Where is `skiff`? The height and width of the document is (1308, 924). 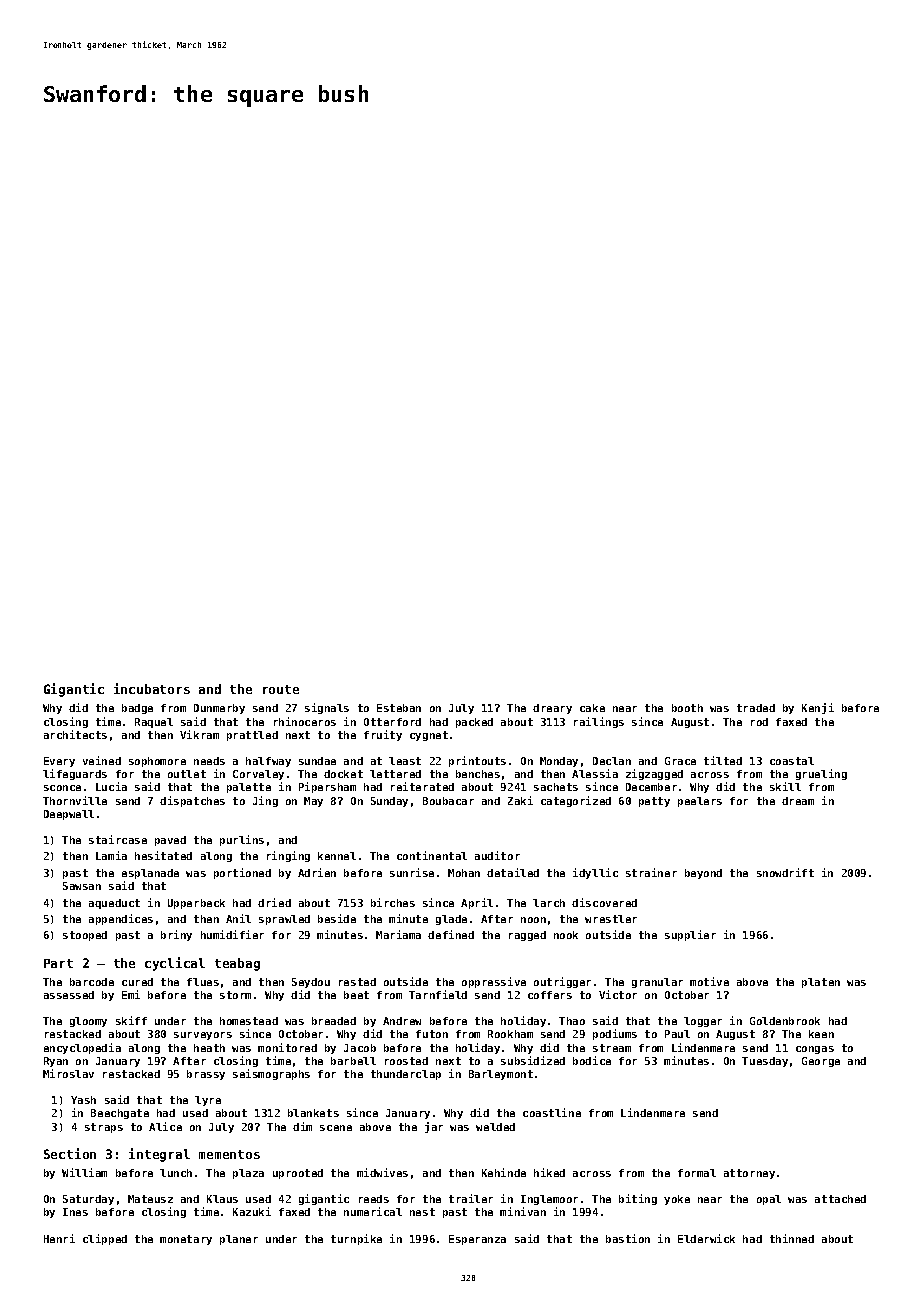
skiff is located at coordinates (131, 1020).
